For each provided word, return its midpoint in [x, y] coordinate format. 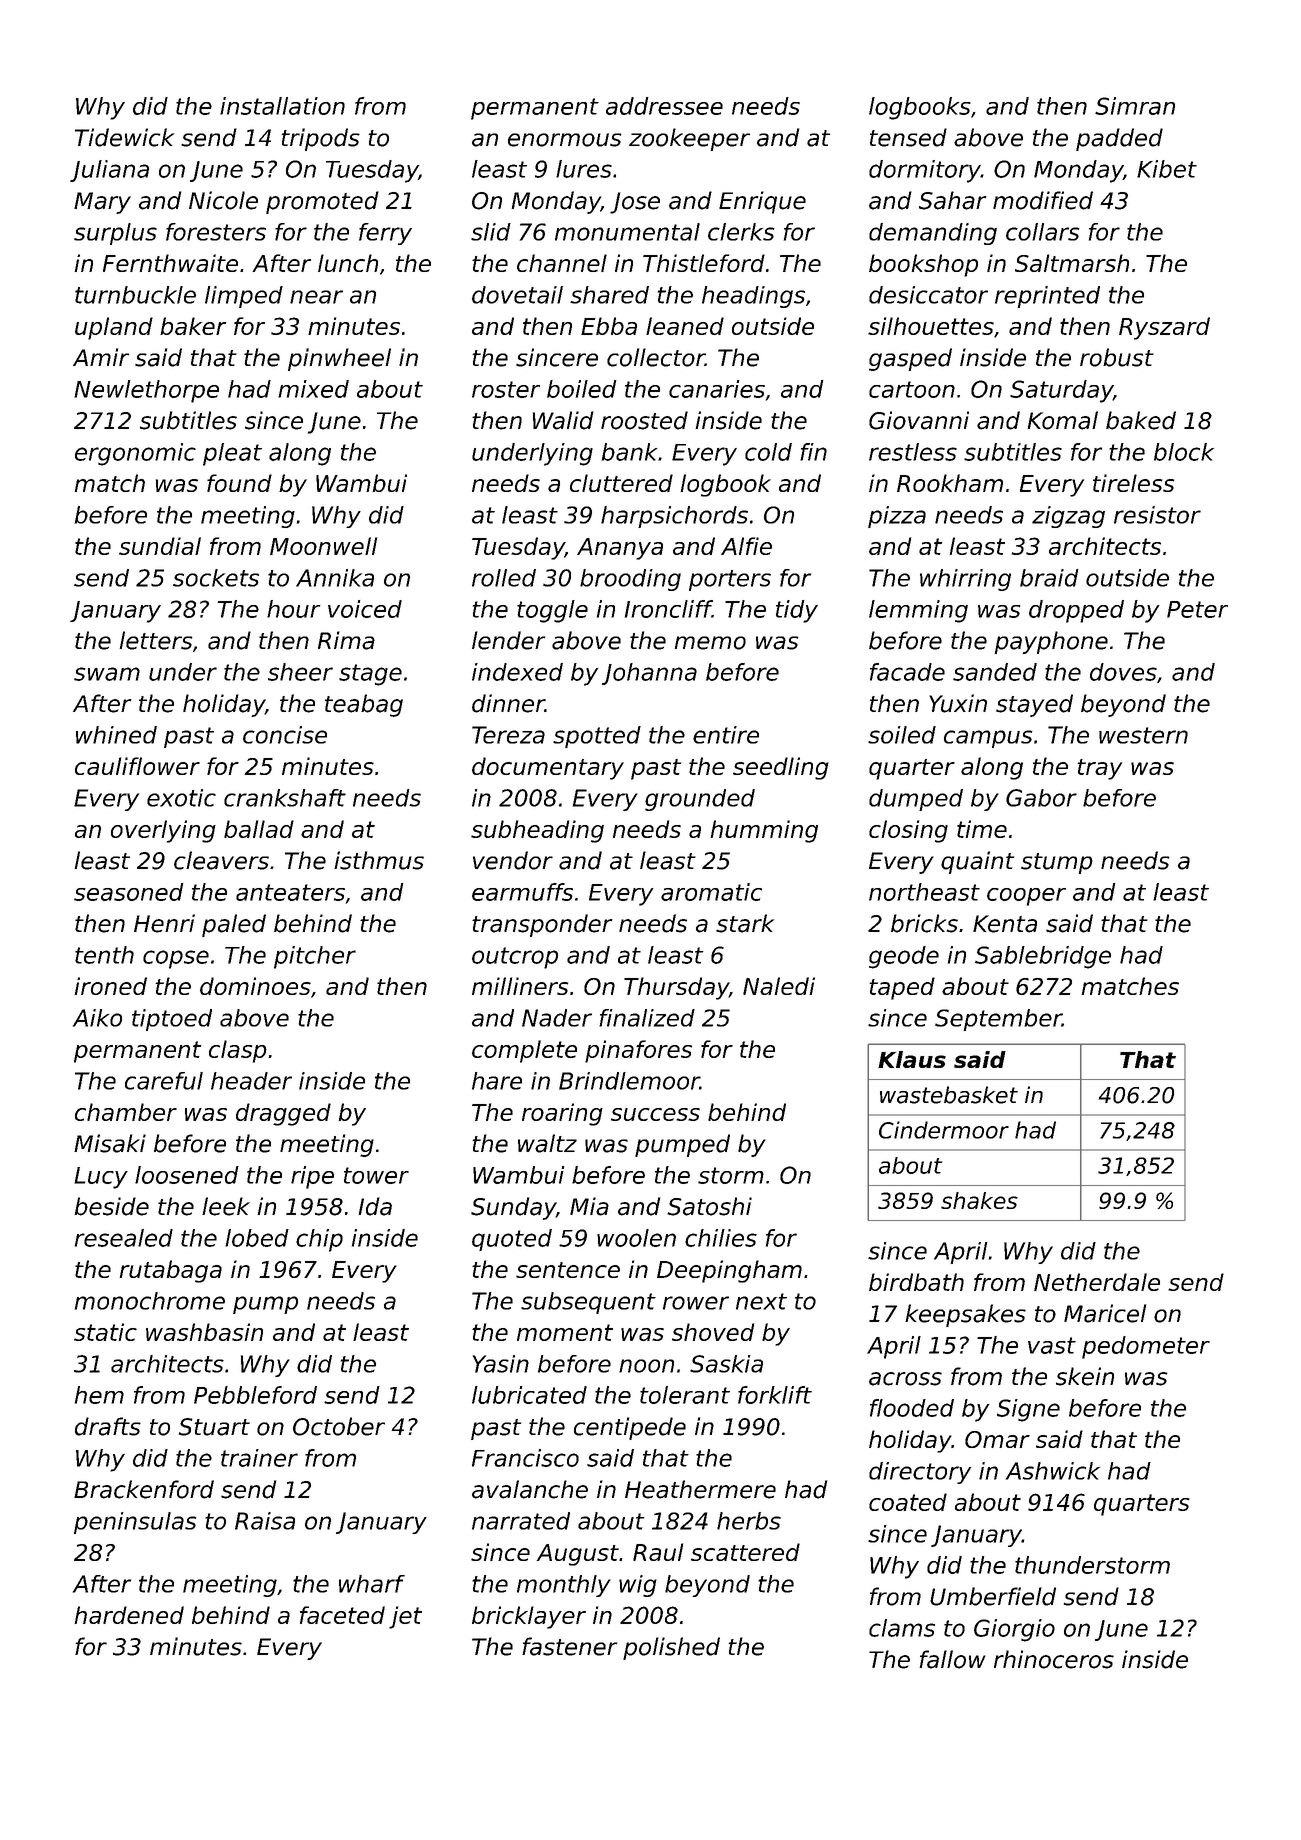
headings [753, 297]
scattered [745, 1552]
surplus [115, 234]
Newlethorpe [146, 391]
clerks [741, 232]
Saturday [1061, 391]
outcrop [515, 958]
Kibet [1167, 169]
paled [234, 925]
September [998, 1020]
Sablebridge [1043, 957]
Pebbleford [255, 1395]
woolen [636, 1238]
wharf [372, 1584]
